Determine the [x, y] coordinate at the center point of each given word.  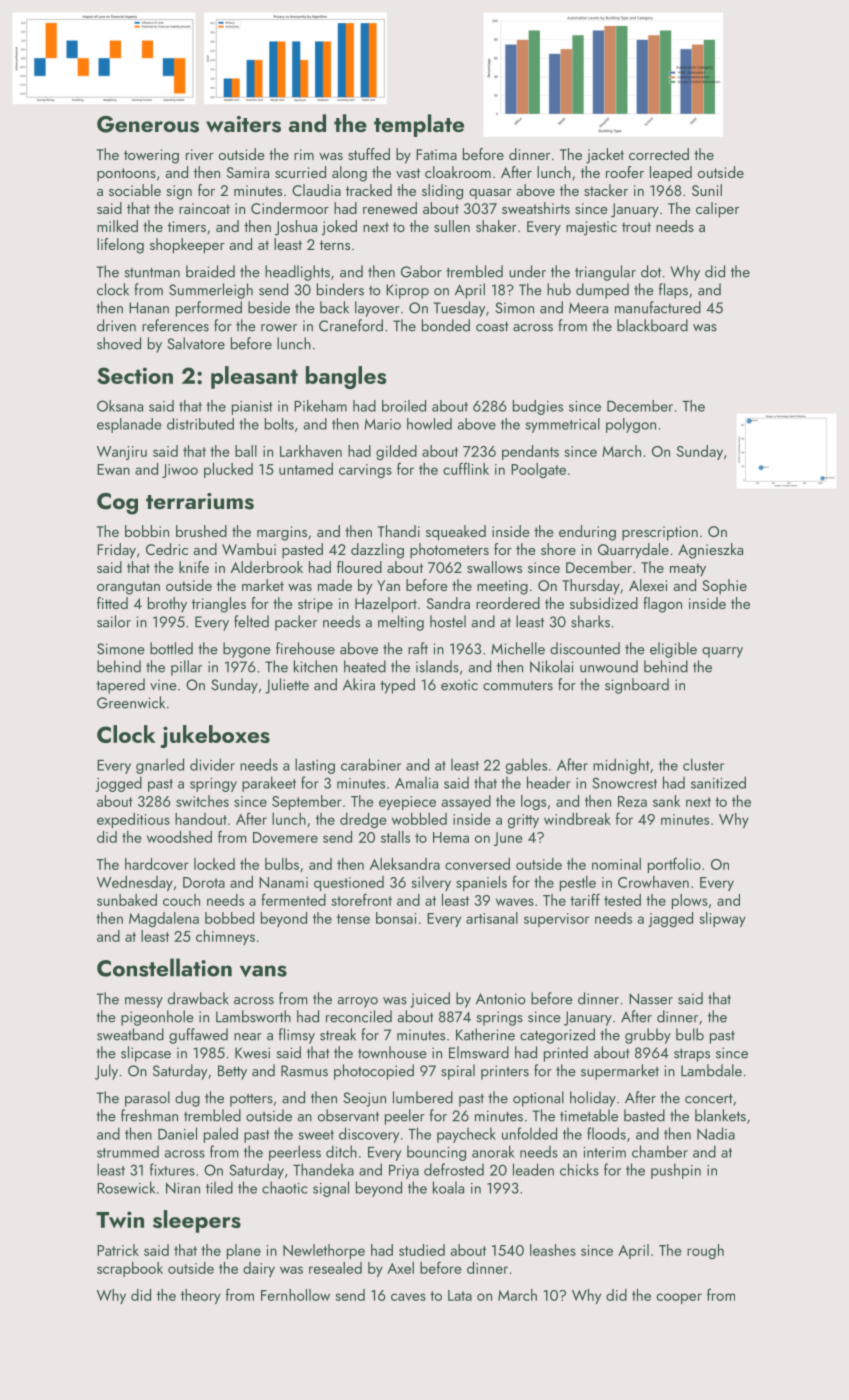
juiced [430, 1000]
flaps [673, 291]
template [419, 125]
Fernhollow [295, 1295]
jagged [670, 919]
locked [214, 864]
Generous [148, 124]
